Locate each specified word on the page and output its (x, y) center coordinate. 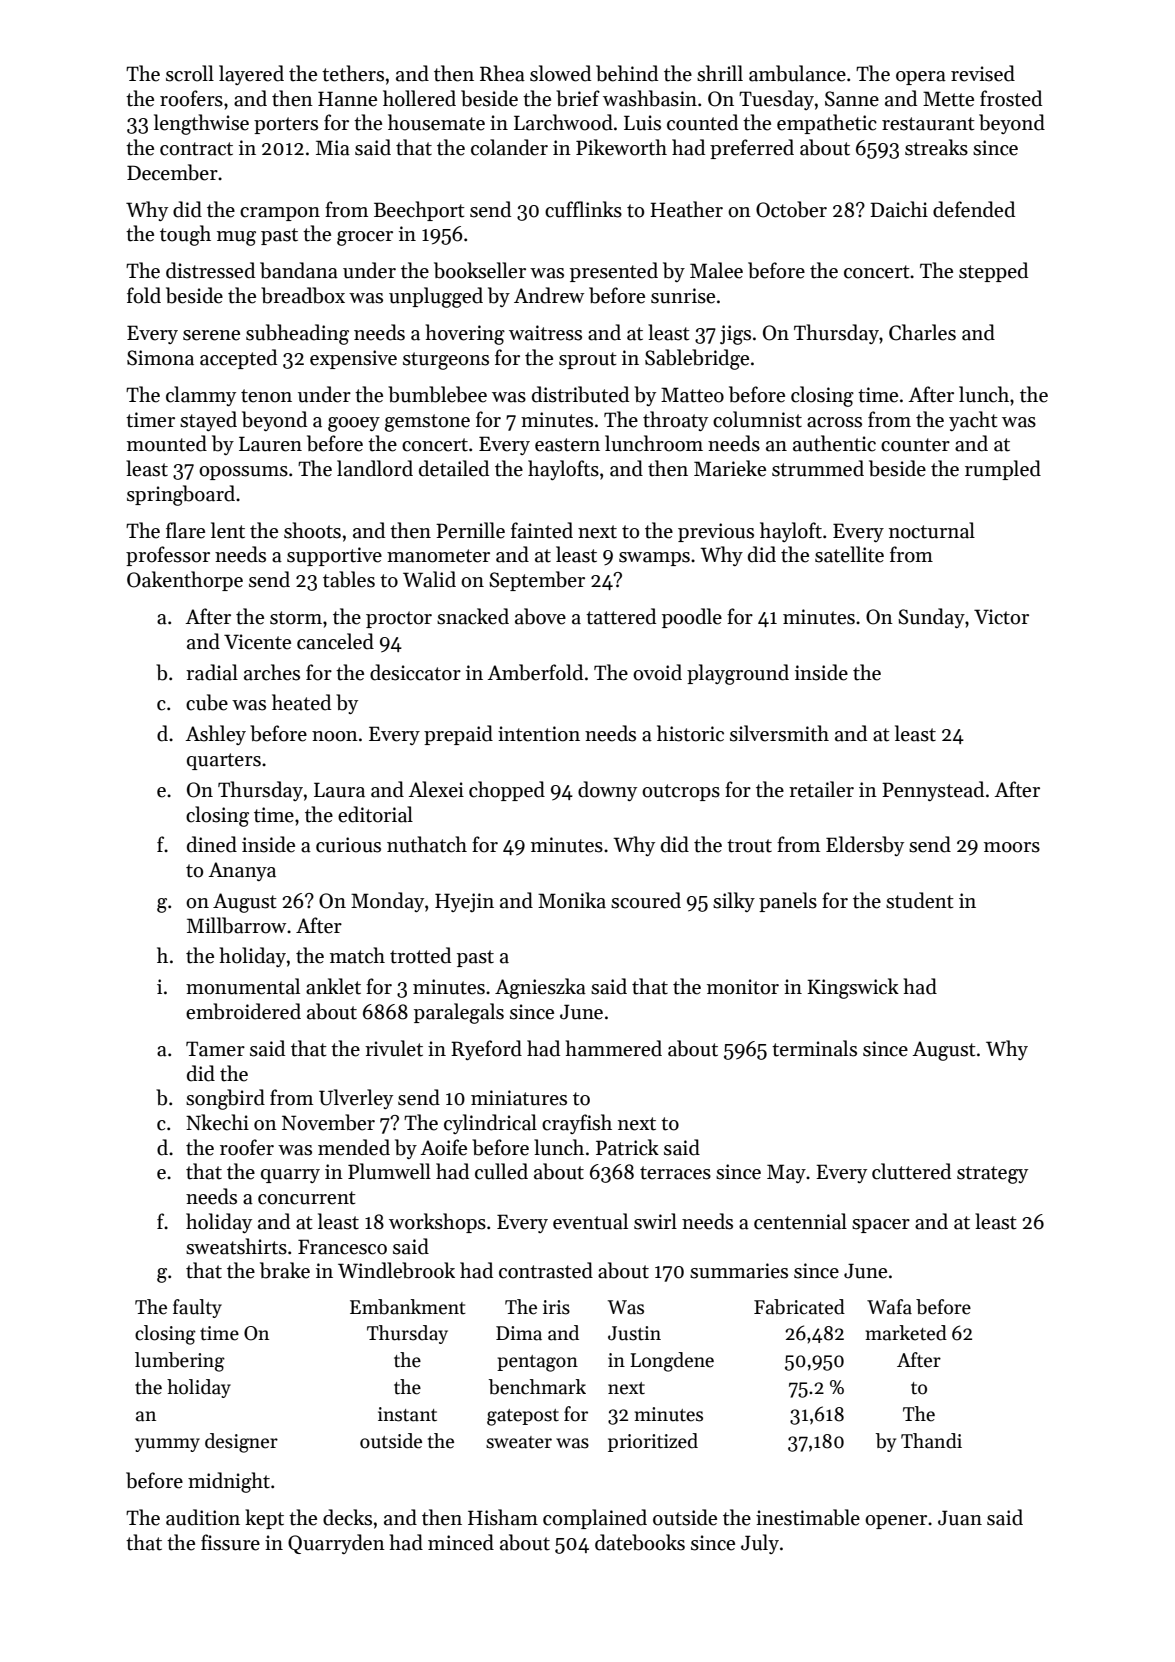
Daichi (899, 209)
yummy (167, 1445)
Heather (686, 209)
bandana (299, 270)
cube (207, 702)
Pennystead (933, 791)
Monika (572, 900)
